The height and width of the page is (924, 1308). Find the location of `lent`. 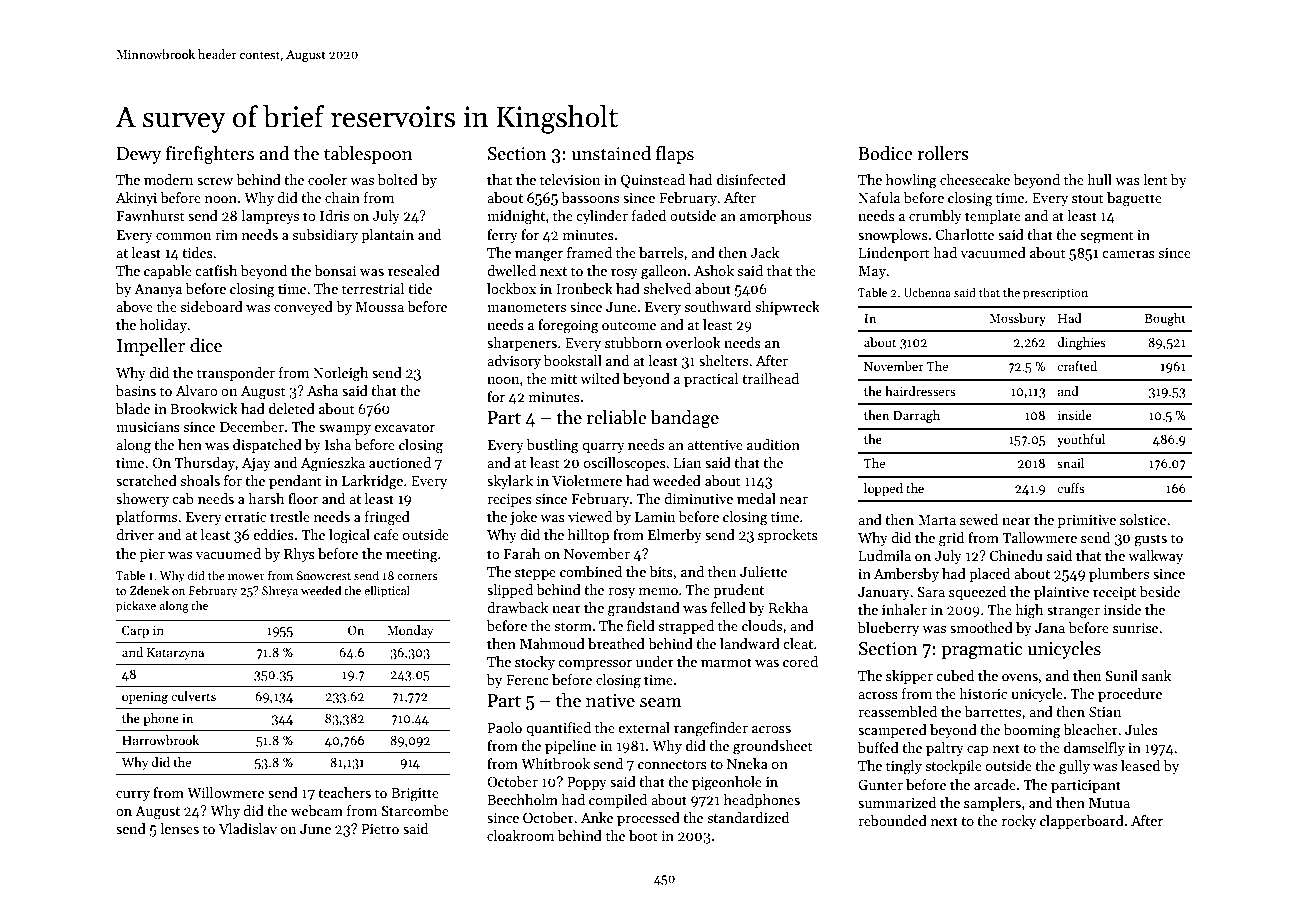

lent is located at coordinates (1155, 179).
